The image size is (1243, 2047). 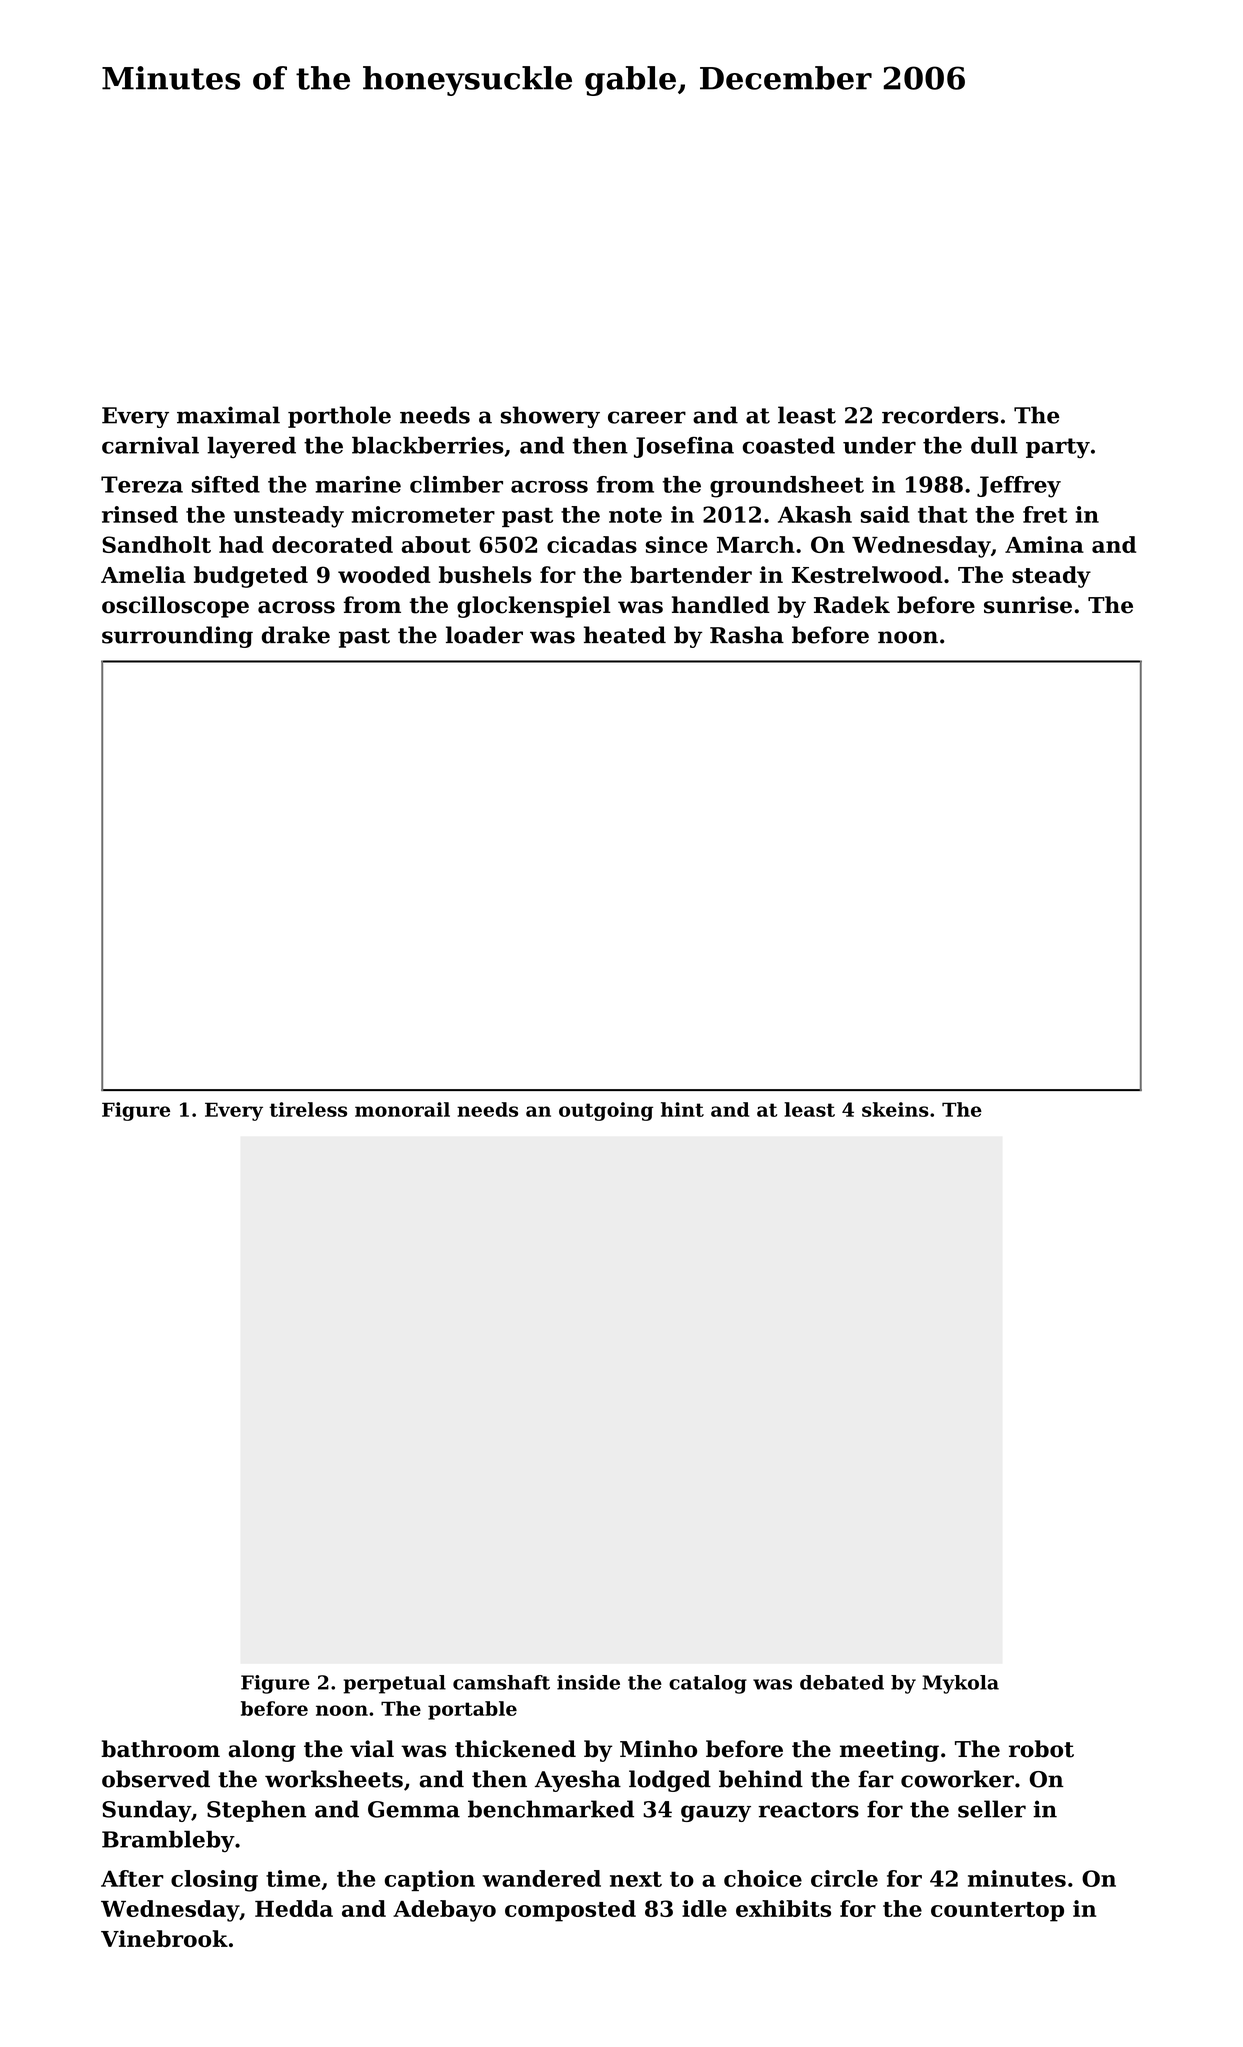 What do you see at coordinates (308, 1109) in the screenshot?
I see `tireless` at bounding box center [308, 1109].
